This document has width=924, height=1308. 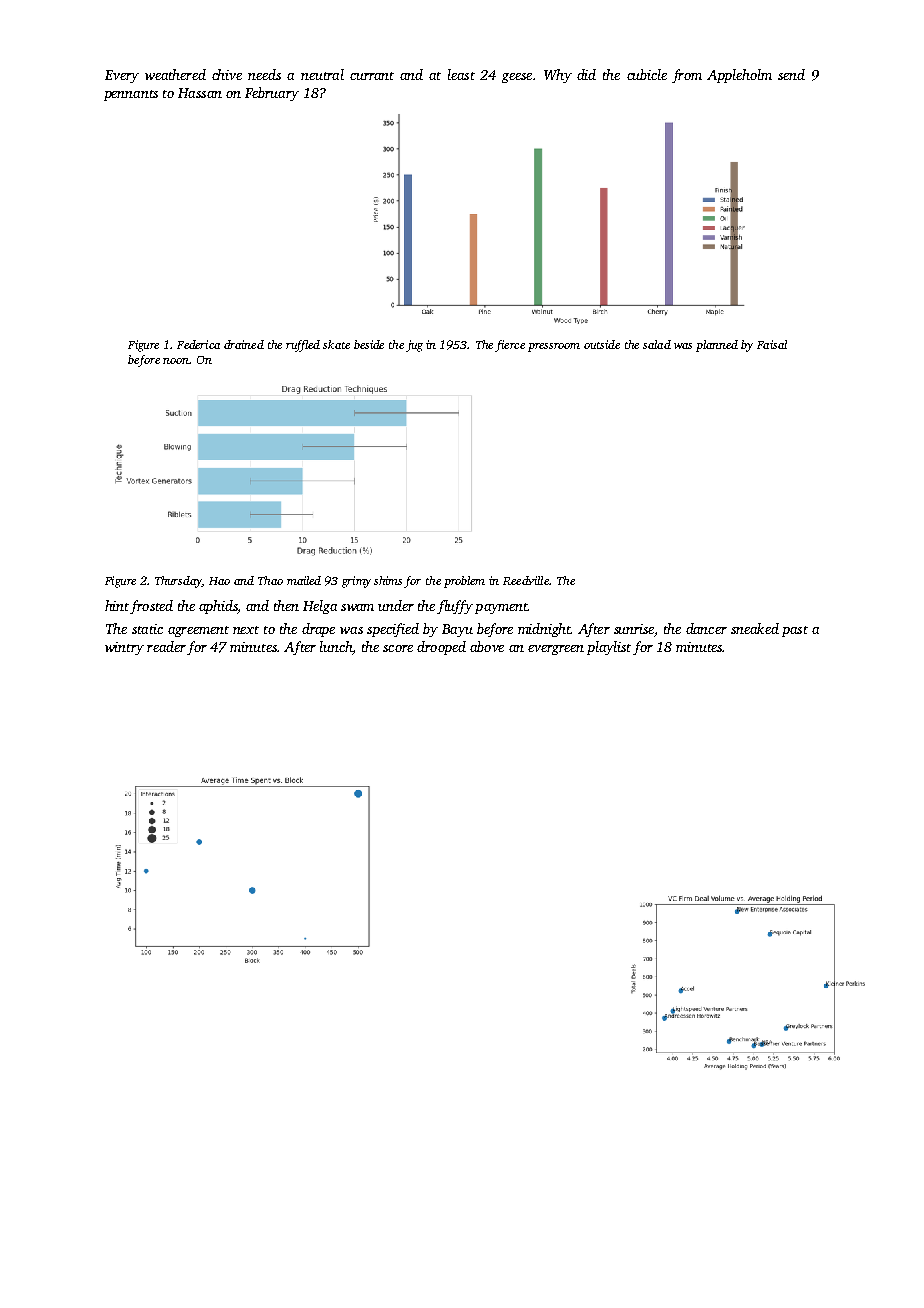 What do you see at coordinates (369, 344) in the document?
I see `beside` at bounding box center [369, 344].
